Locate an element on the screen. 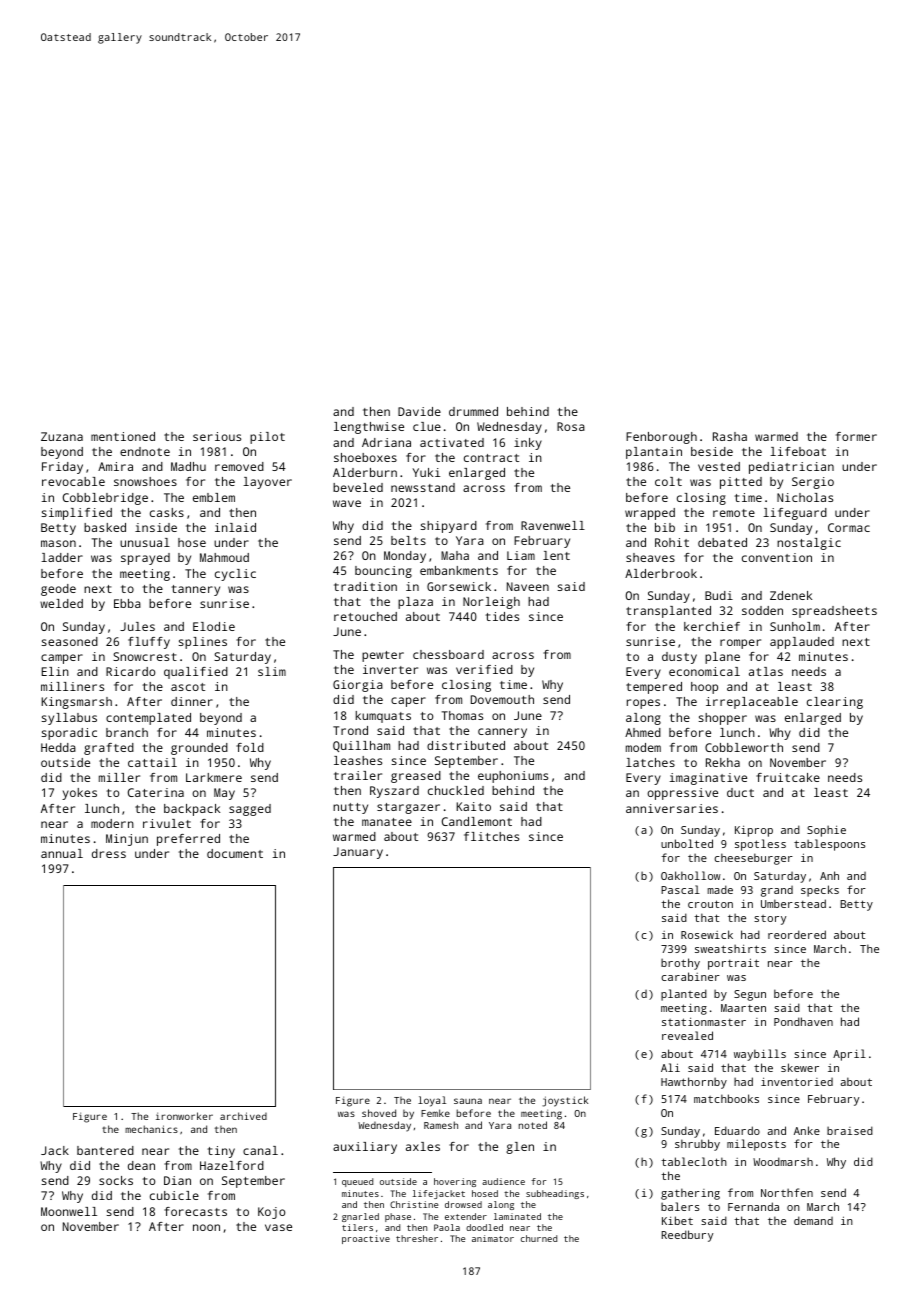 This screenshot has height=1308, width=924. inside is located at coordinates (156, 527).
